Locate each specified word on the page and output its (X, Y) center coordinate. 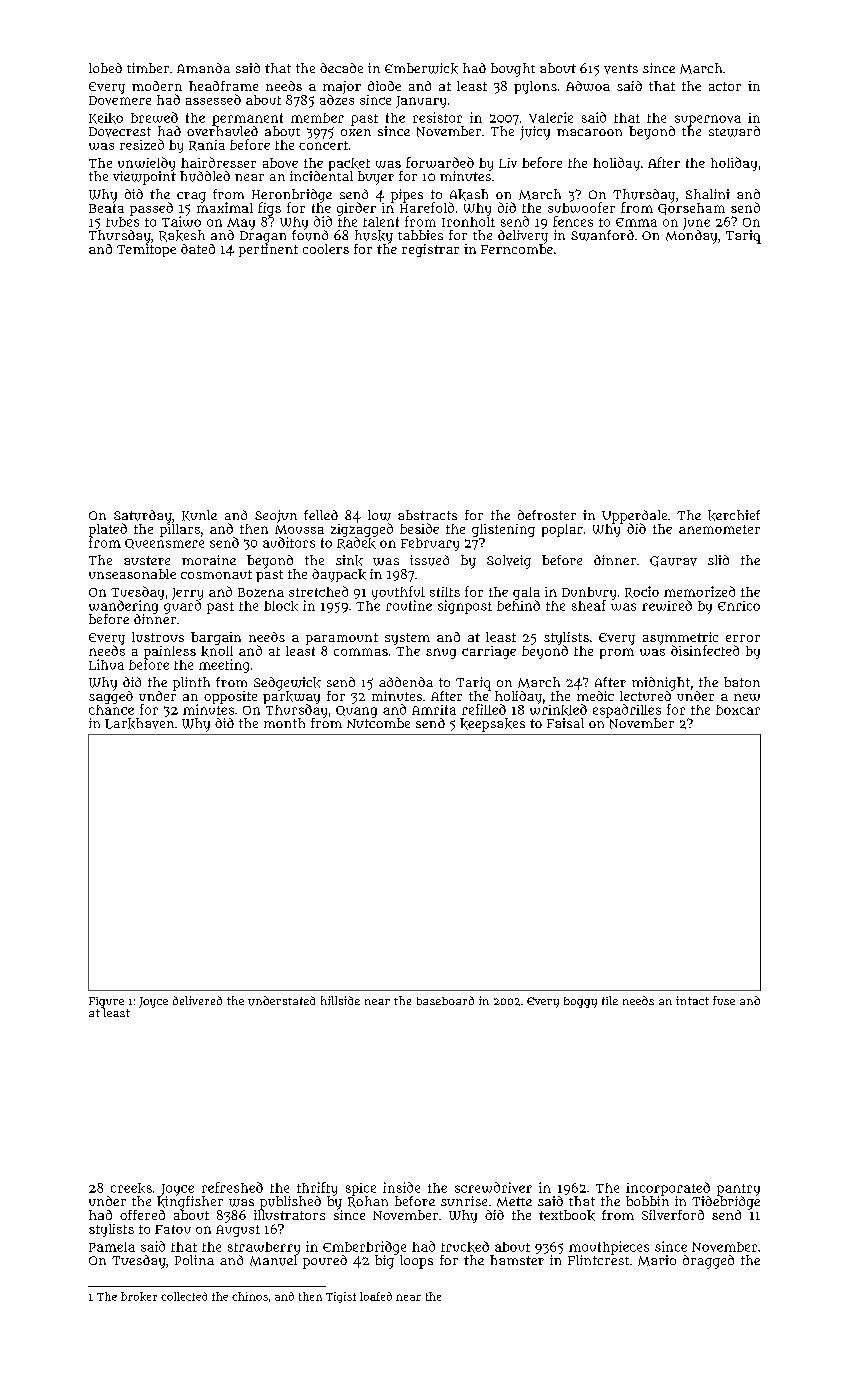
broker (139, 1296)
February (430, 544)
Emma (636, 222)
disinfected (705, 650)
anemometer (719, 529)
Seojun (276, 516)
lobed (105, 68)
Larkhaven (139, 723)
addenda (406, 682)
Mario (657, 1260)
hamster (517, 1260)
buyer (376, 178)
